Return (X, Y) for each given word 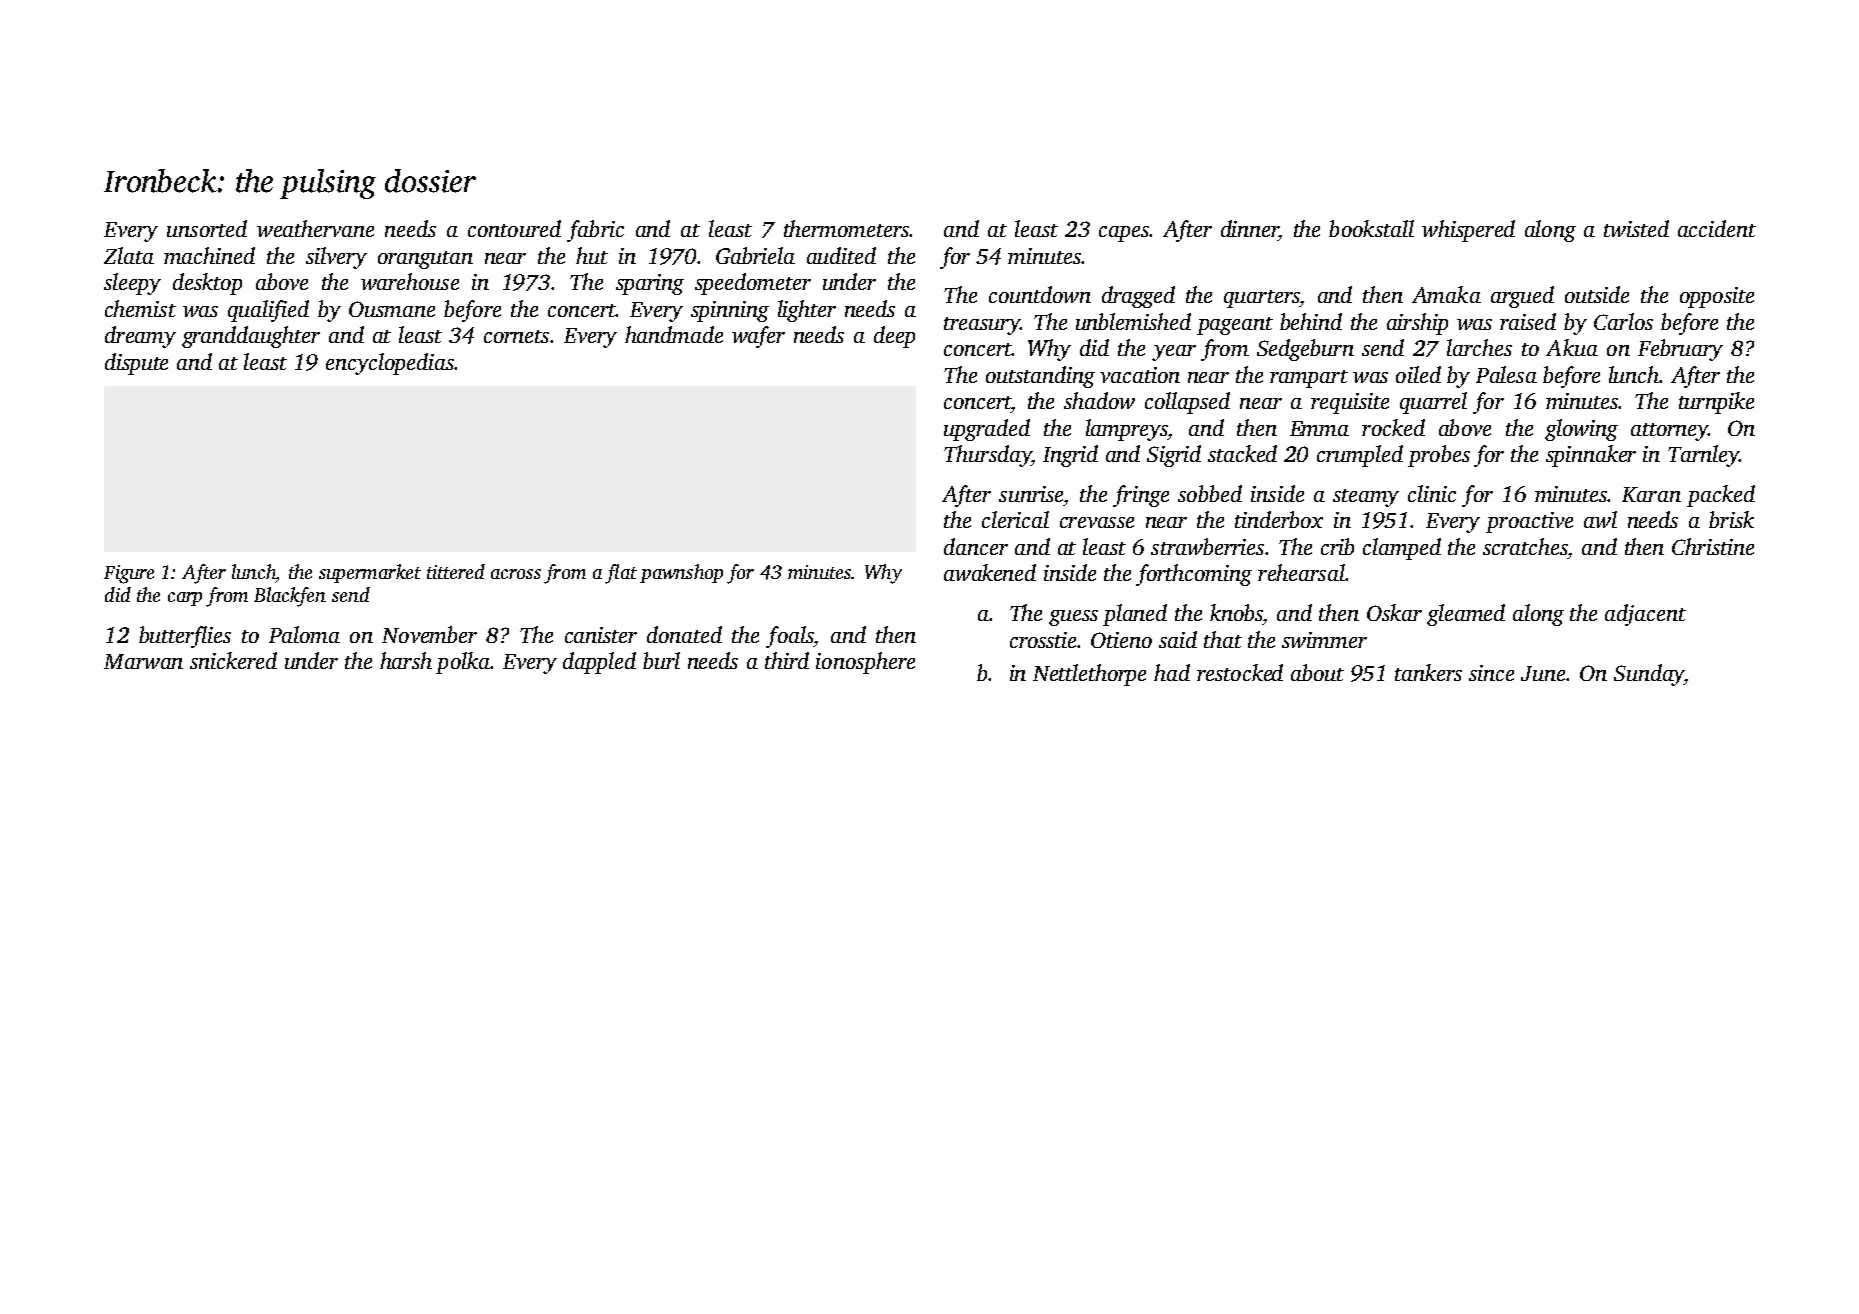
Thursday (987, 456)
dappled (599, 663)
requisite (1350, 403)
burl (661, 660)
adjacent (1645, 615)
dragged (1138, 297)
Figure (129, 574)
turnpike (1716, 403)
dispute (136, 364)
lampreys (1127, 430)
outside (1597, 294)
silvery (336, 258)
